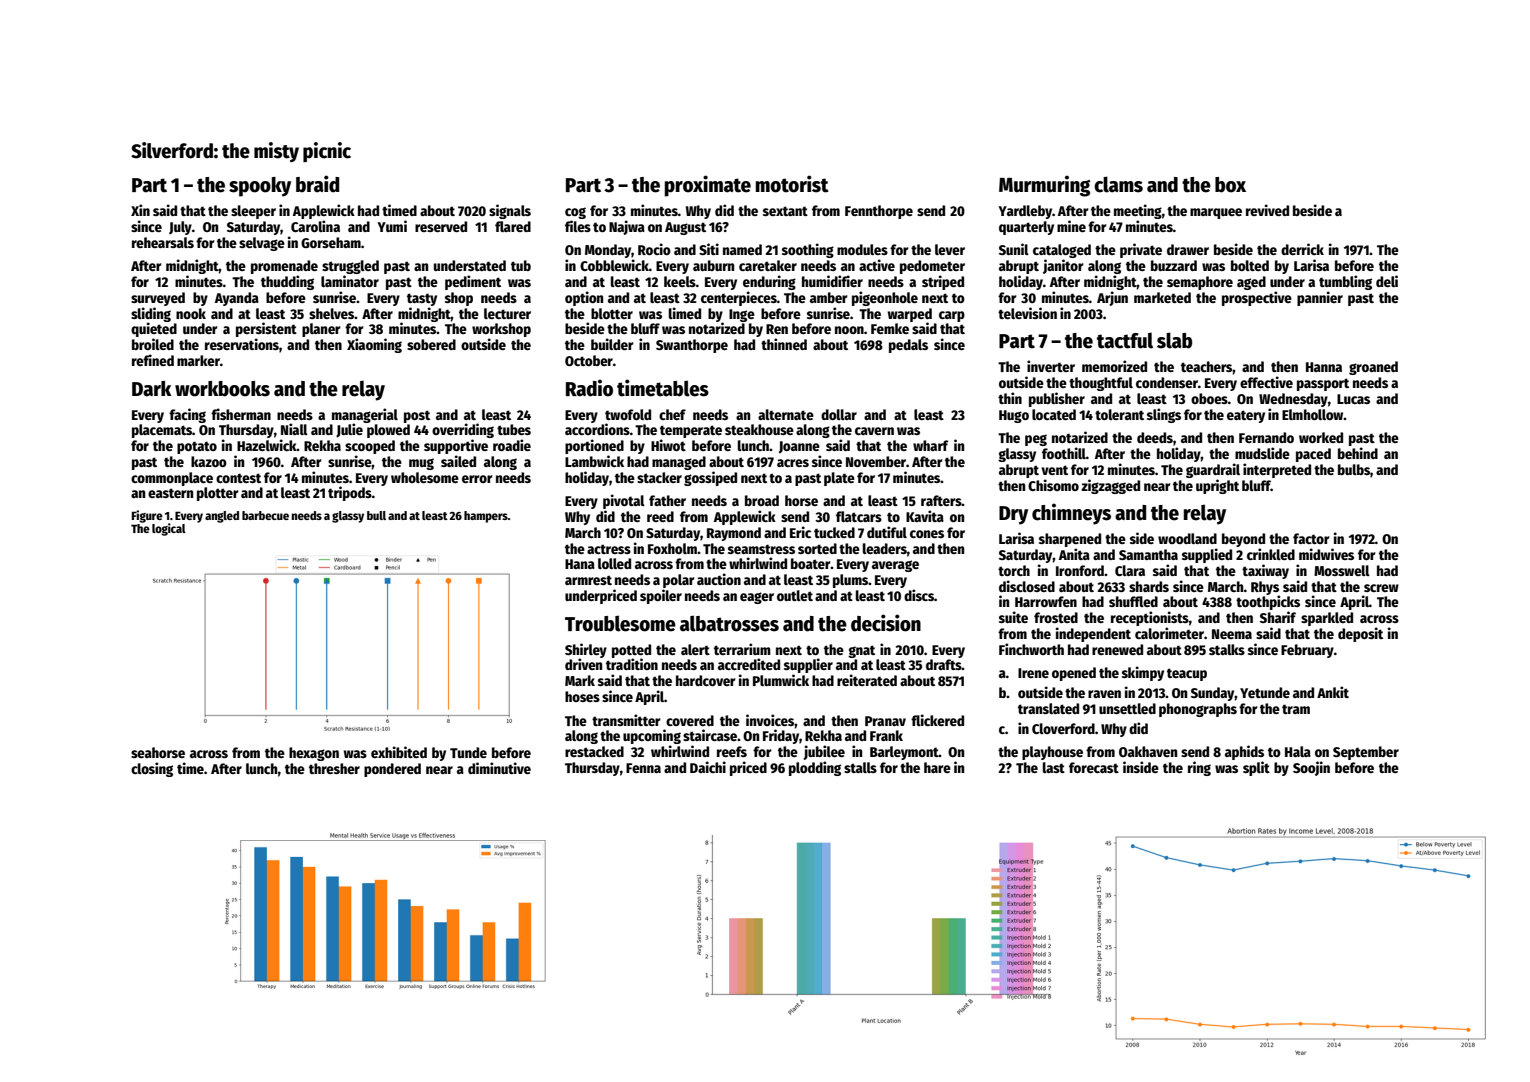  I want to click on factor, so click(1311, 538).
